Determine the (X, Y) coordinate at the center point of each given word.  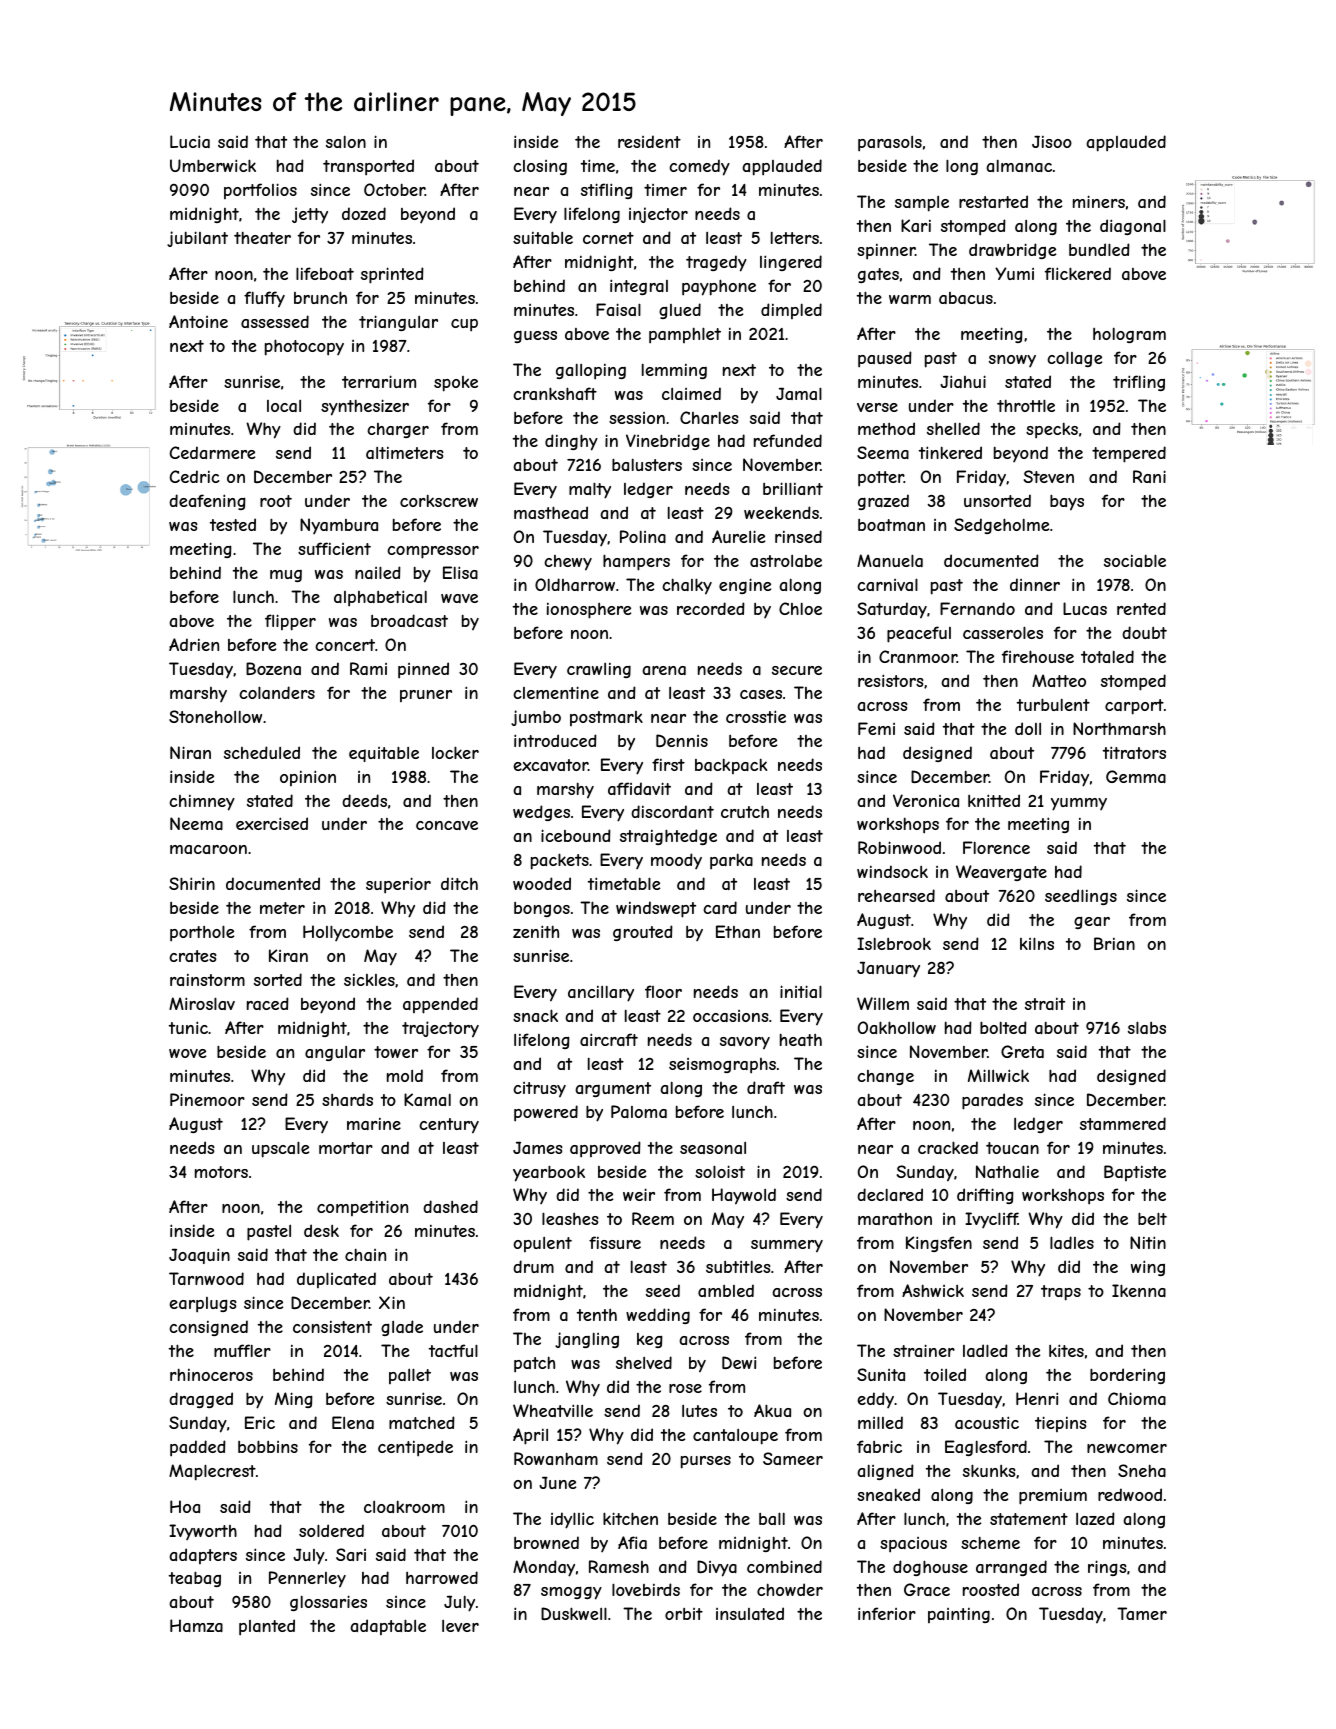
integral (639, 287)
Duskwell (574, 1613)
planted (267, 1627)
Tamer (1142, 1613)
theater (262, 237)
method (886, 428)
